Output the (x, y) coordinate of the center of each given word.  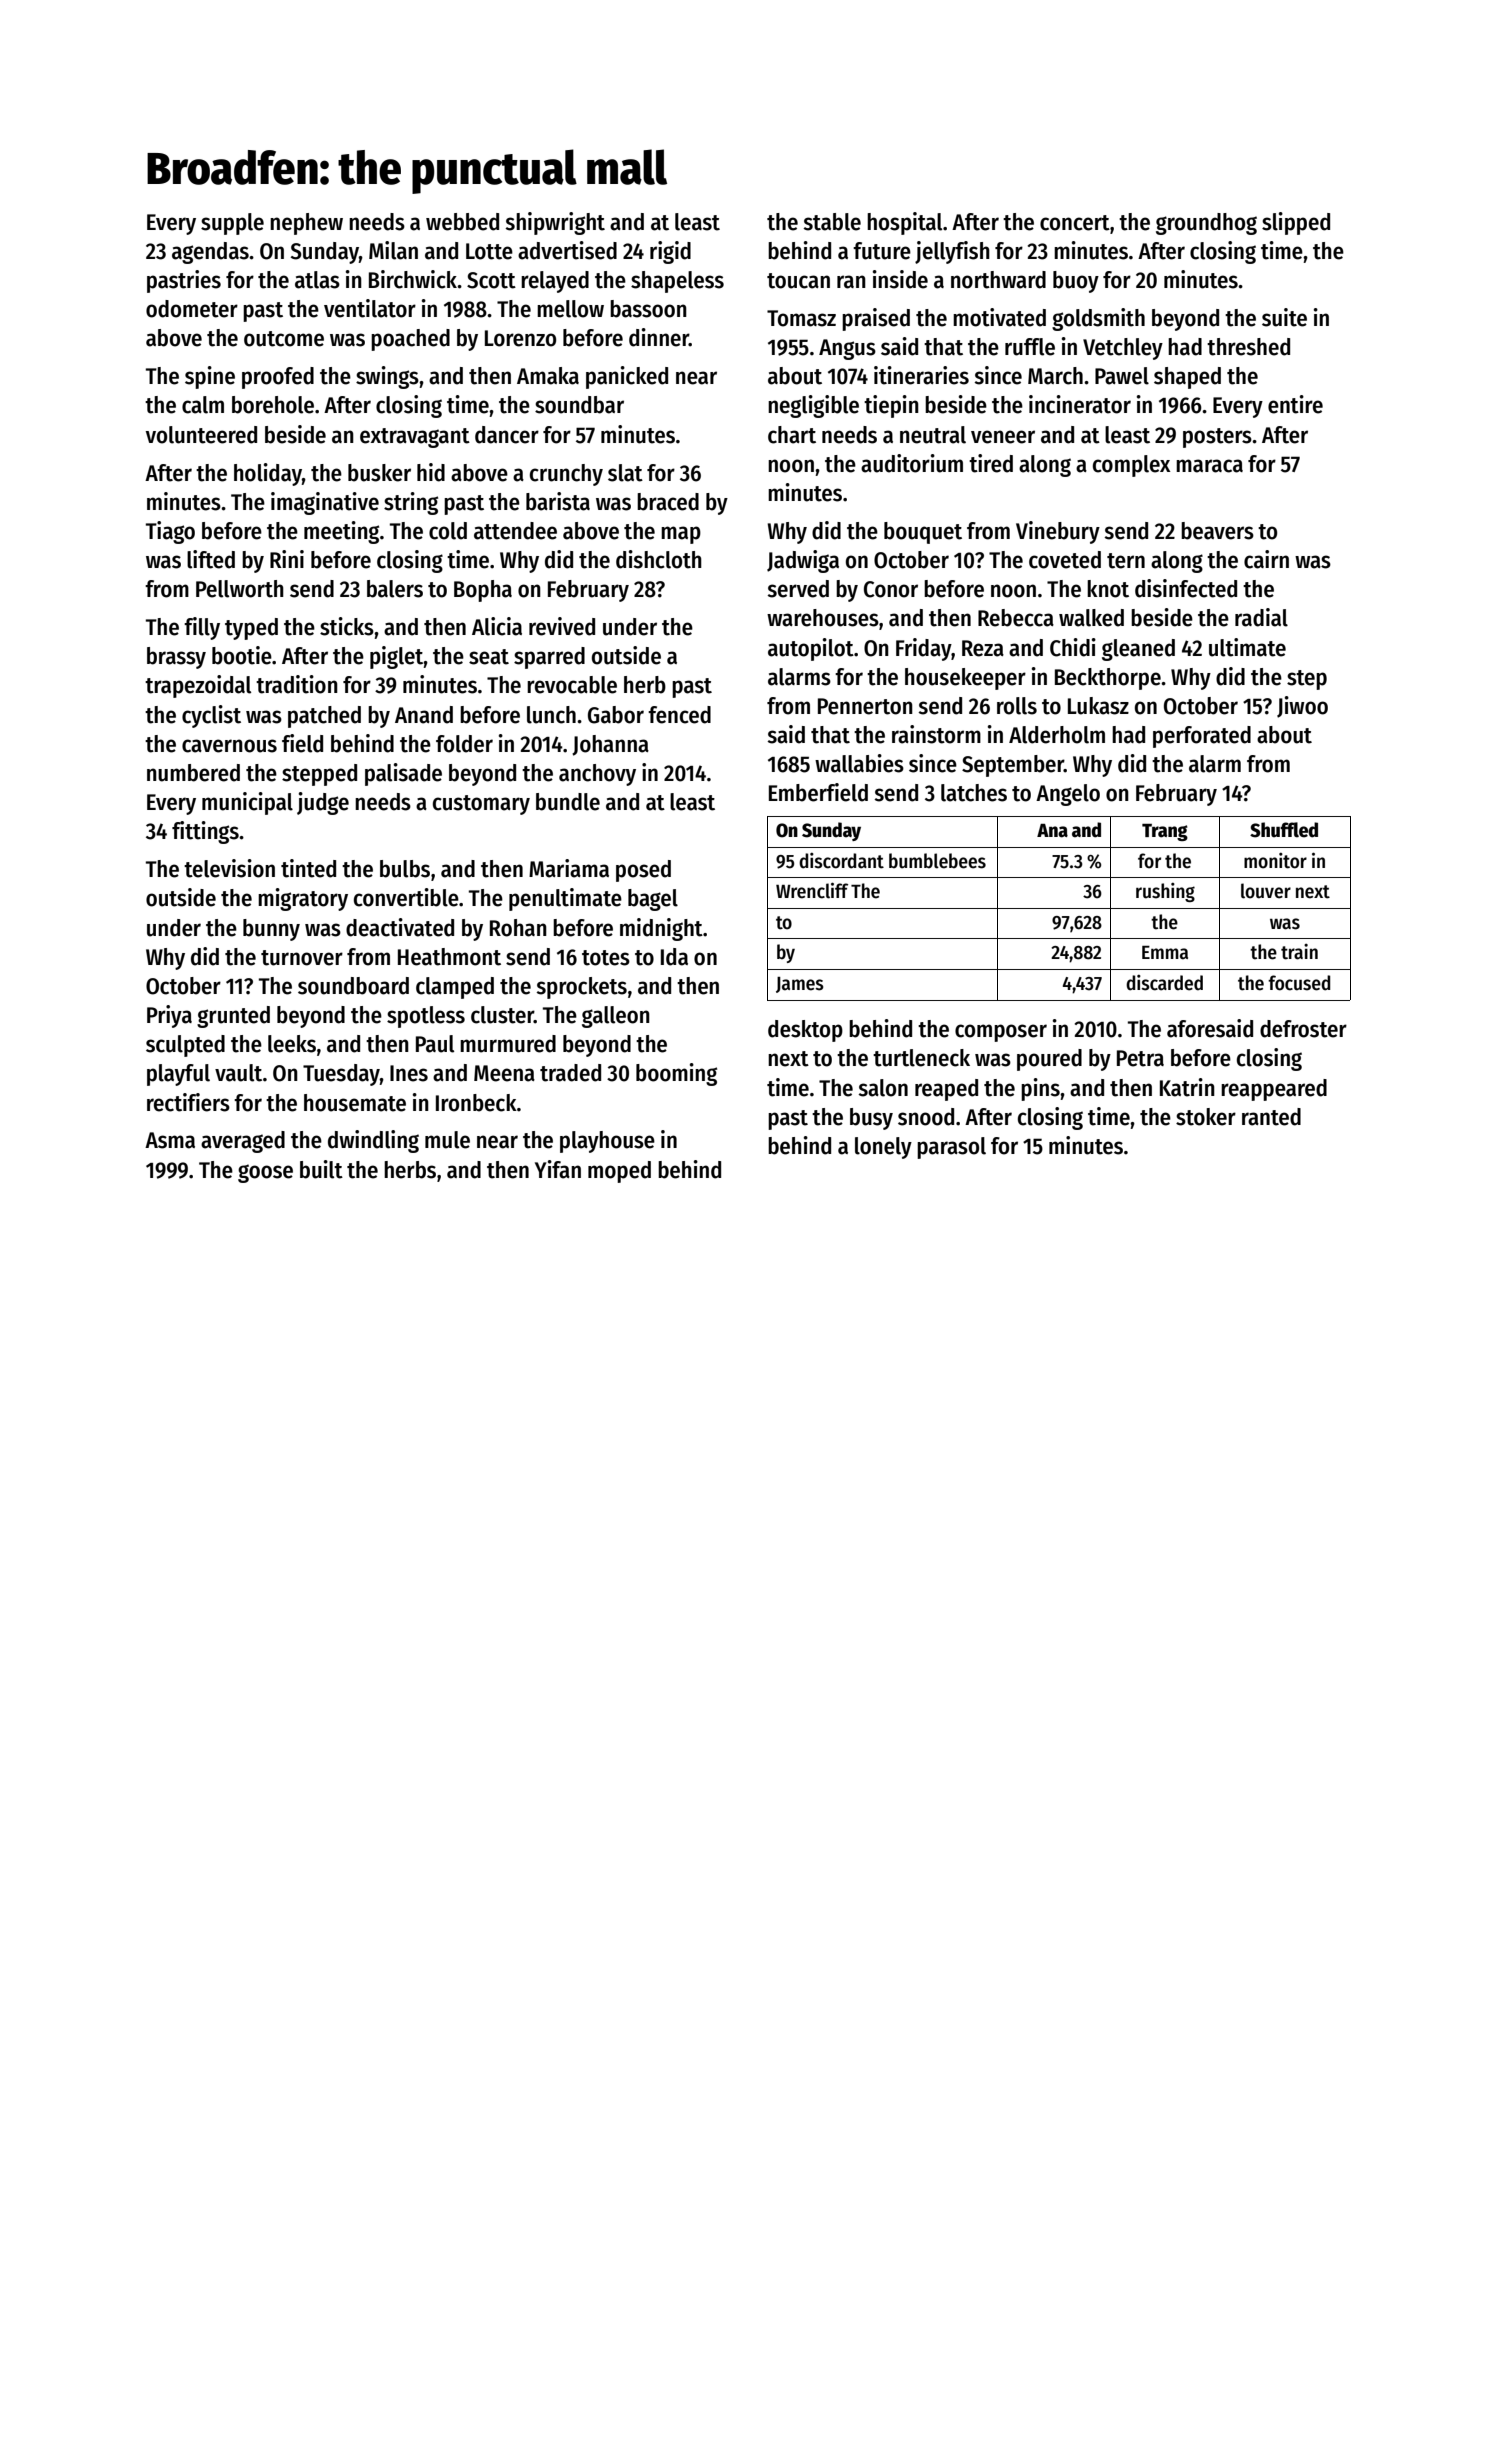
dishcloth (659, 559)
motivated (999, 317)
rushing (1165, 892)
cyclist (211, 716)
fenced (679, 715)
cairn (1266, 559)
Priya (169, 1016)
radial (1261, 617)
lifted (211, 559)
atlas (317, 280)
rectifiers (188, 1102)
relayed (555, 282)
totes (606, 958)
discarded (1164, 983)
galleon (616, 1017)
